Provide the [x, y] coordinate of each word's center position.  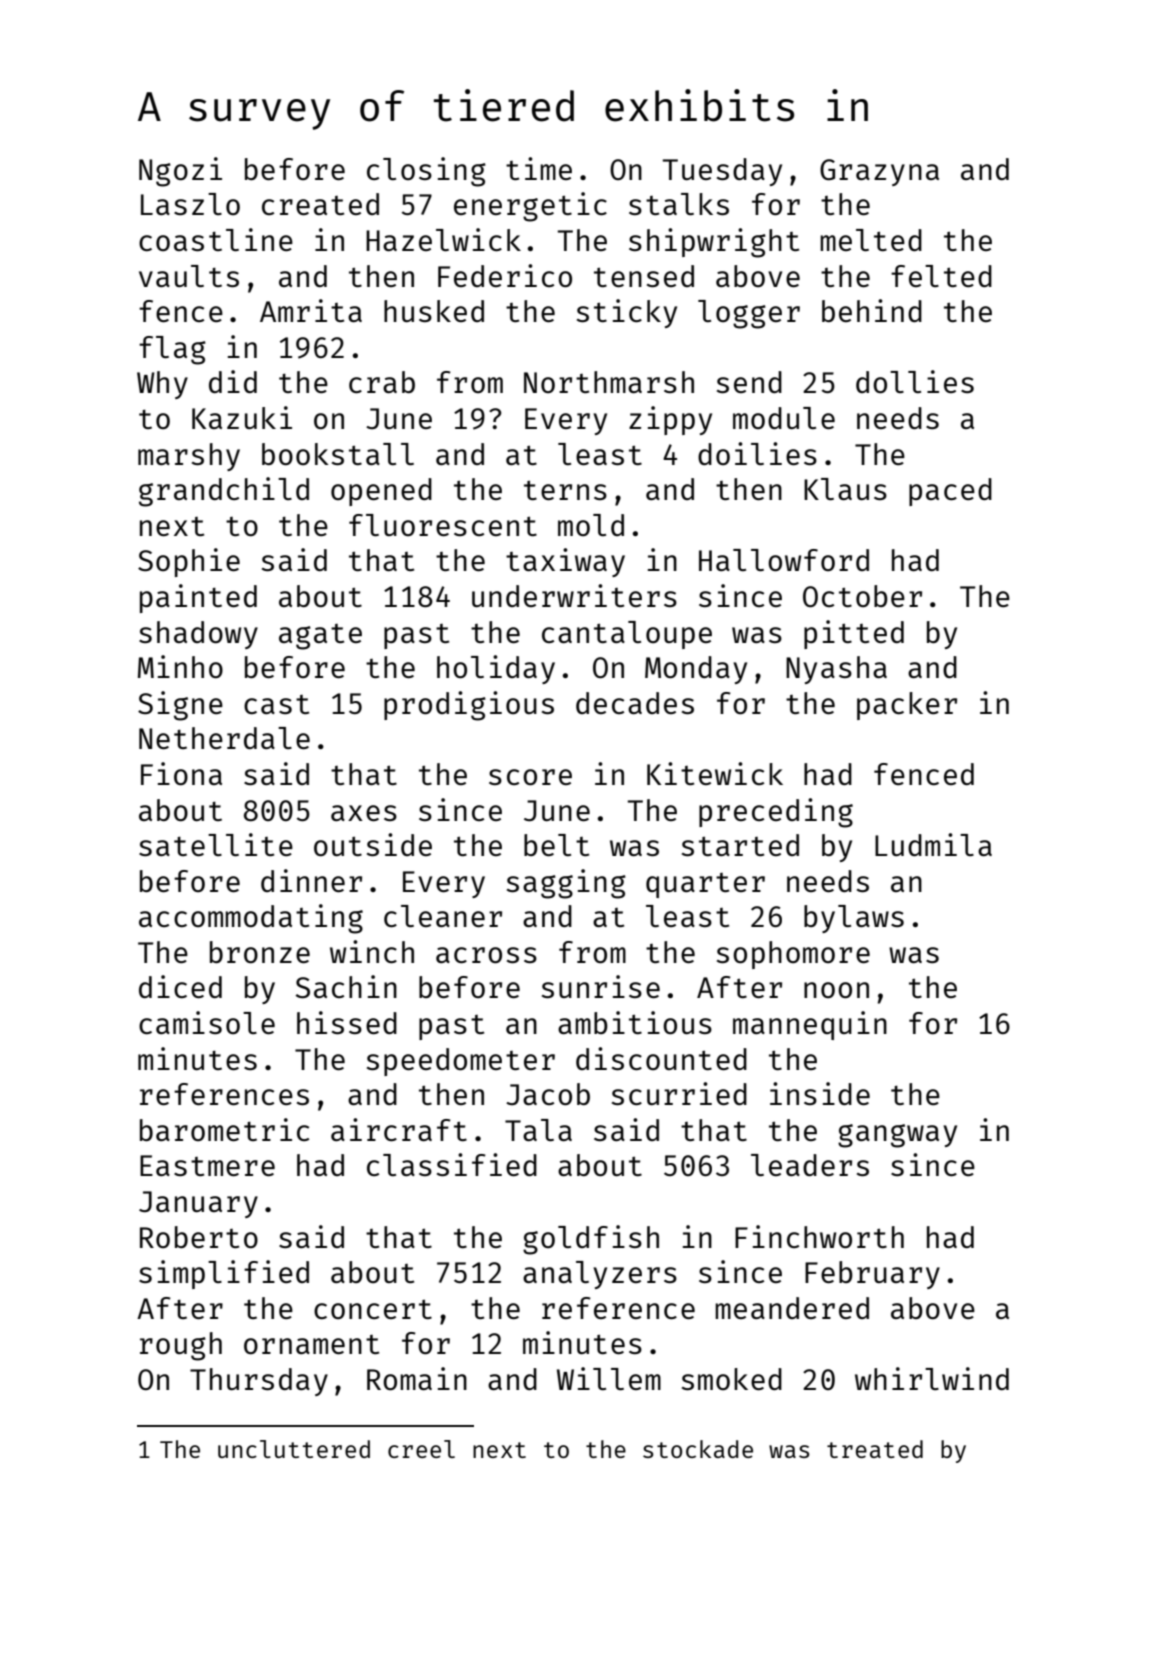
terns [565, 490]
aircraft [399, 1129]
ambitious [635, 1022]
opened [381, 492]
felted [941, 276]
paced [950, 492]
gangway [897, 1136]
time [539, 168]
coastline [216, 239]
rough [181, 1346]
